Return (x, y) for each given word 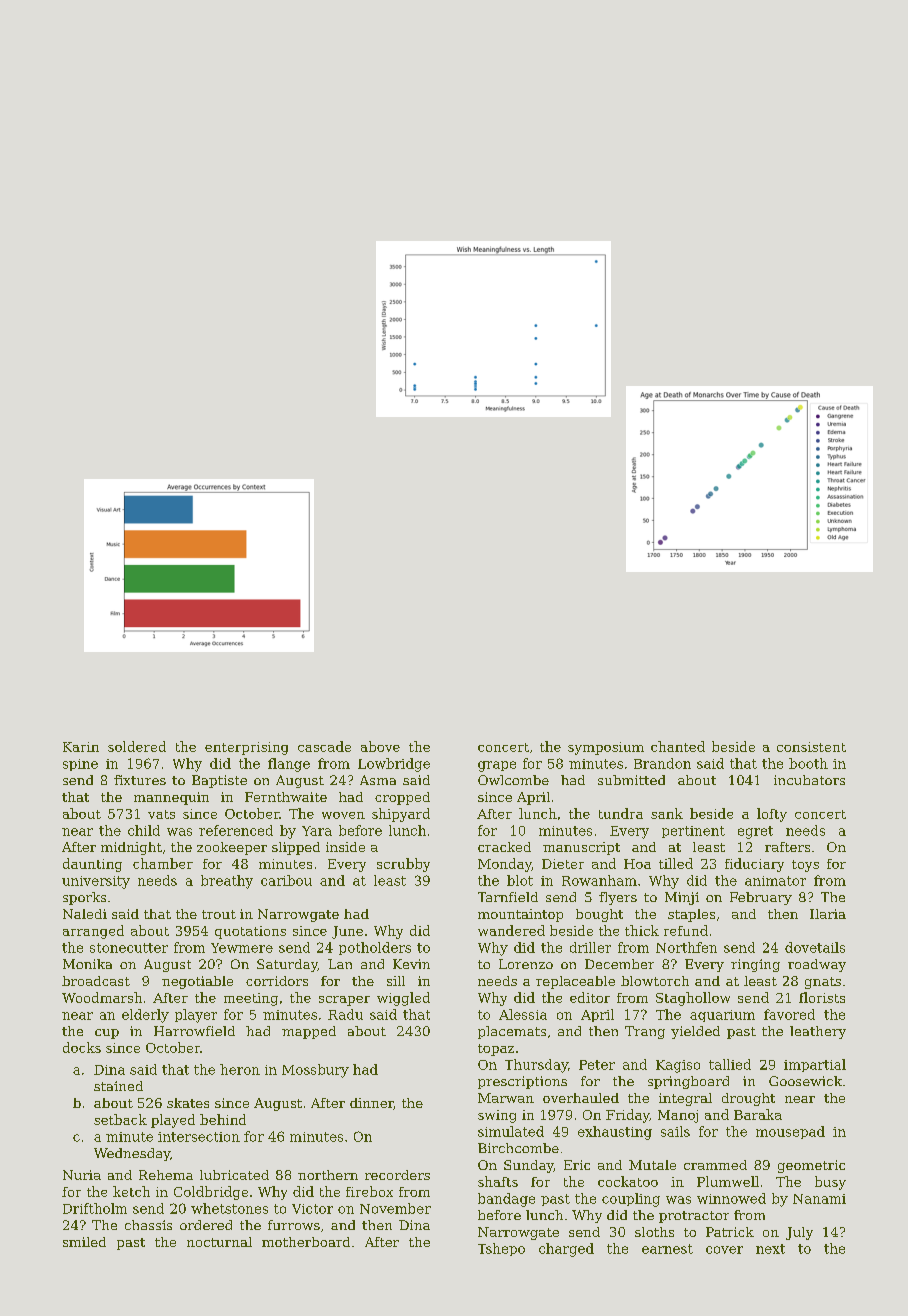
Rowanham (599, 880)
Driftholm (95, 1208)
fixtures (140, 780)
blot (520, 880)
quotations (250, 932)
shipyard (401, 815)
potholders (375, 948)
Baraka (758, 1114)
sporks (84, 898)
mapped (309, 1032)
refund (686, 930)
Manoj (678, 1116)
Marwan (506, 1098)
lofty (772, 815)
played (173, 1121)
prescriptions (522, 1082)
